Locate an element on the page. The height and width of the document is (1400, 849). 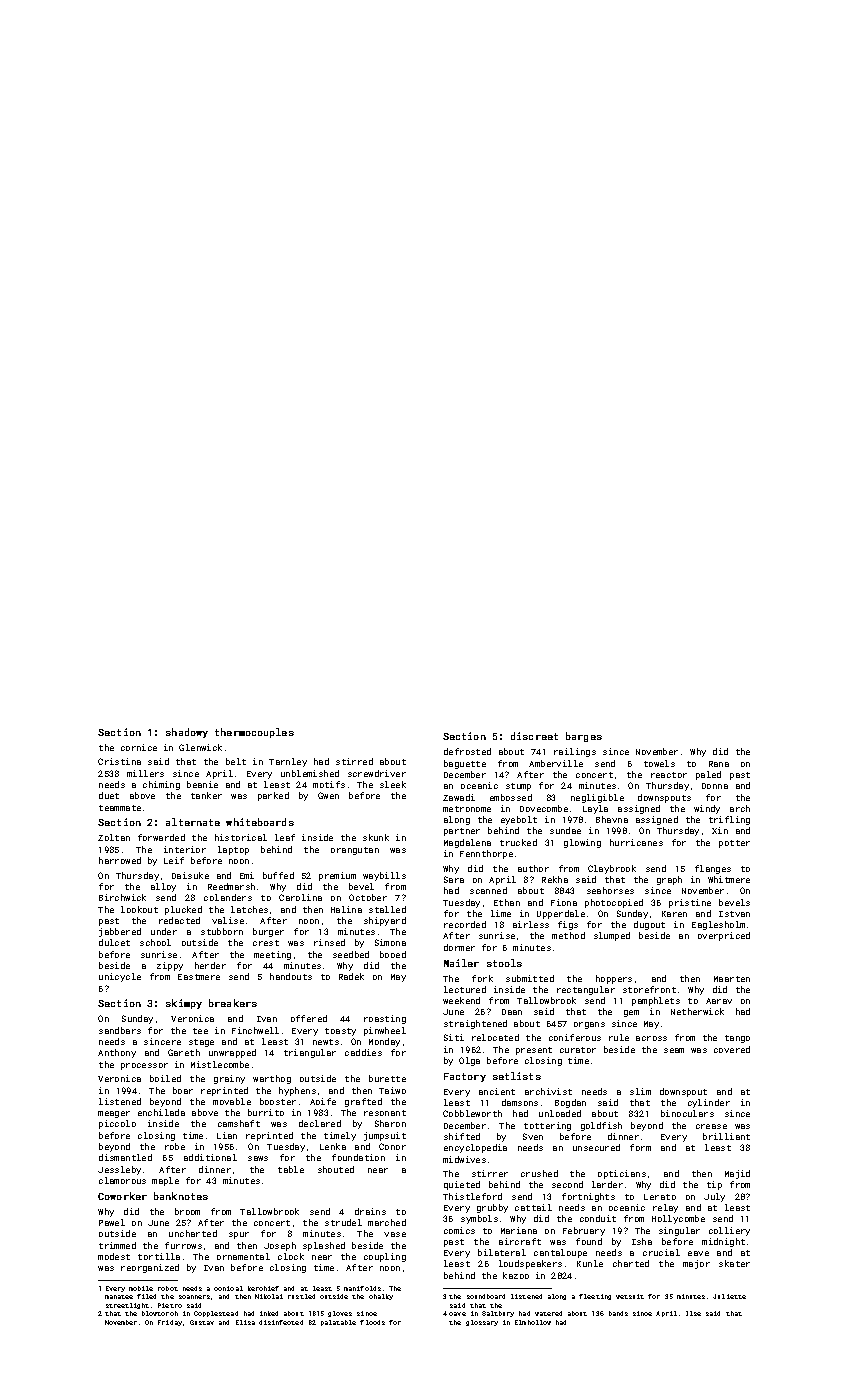
Ilse is located at coordinates (693, 1313).
